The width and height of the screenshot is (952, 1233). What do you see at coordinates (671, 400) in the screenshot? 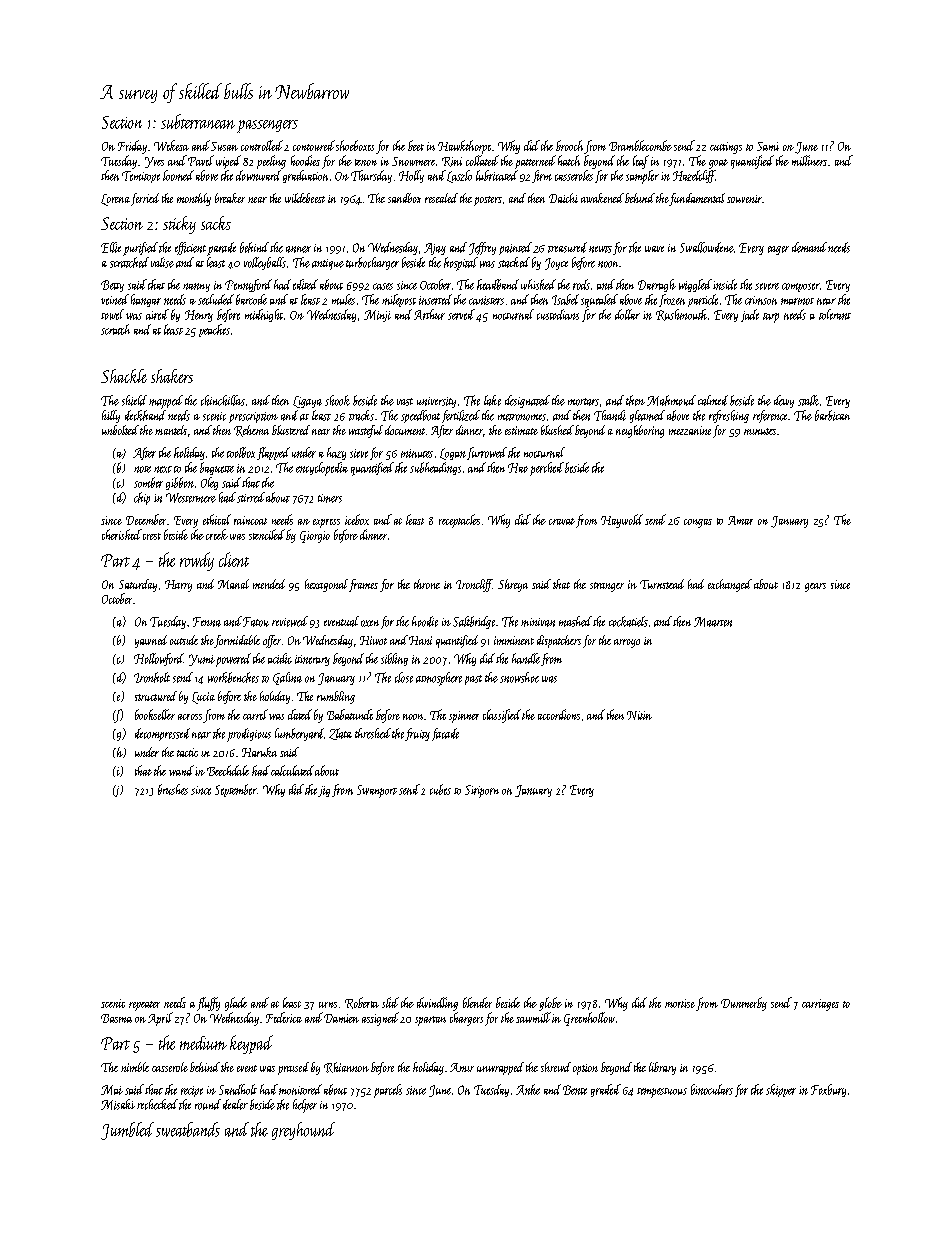
I see `Mahmoud` at bounding box center [671, 400].
